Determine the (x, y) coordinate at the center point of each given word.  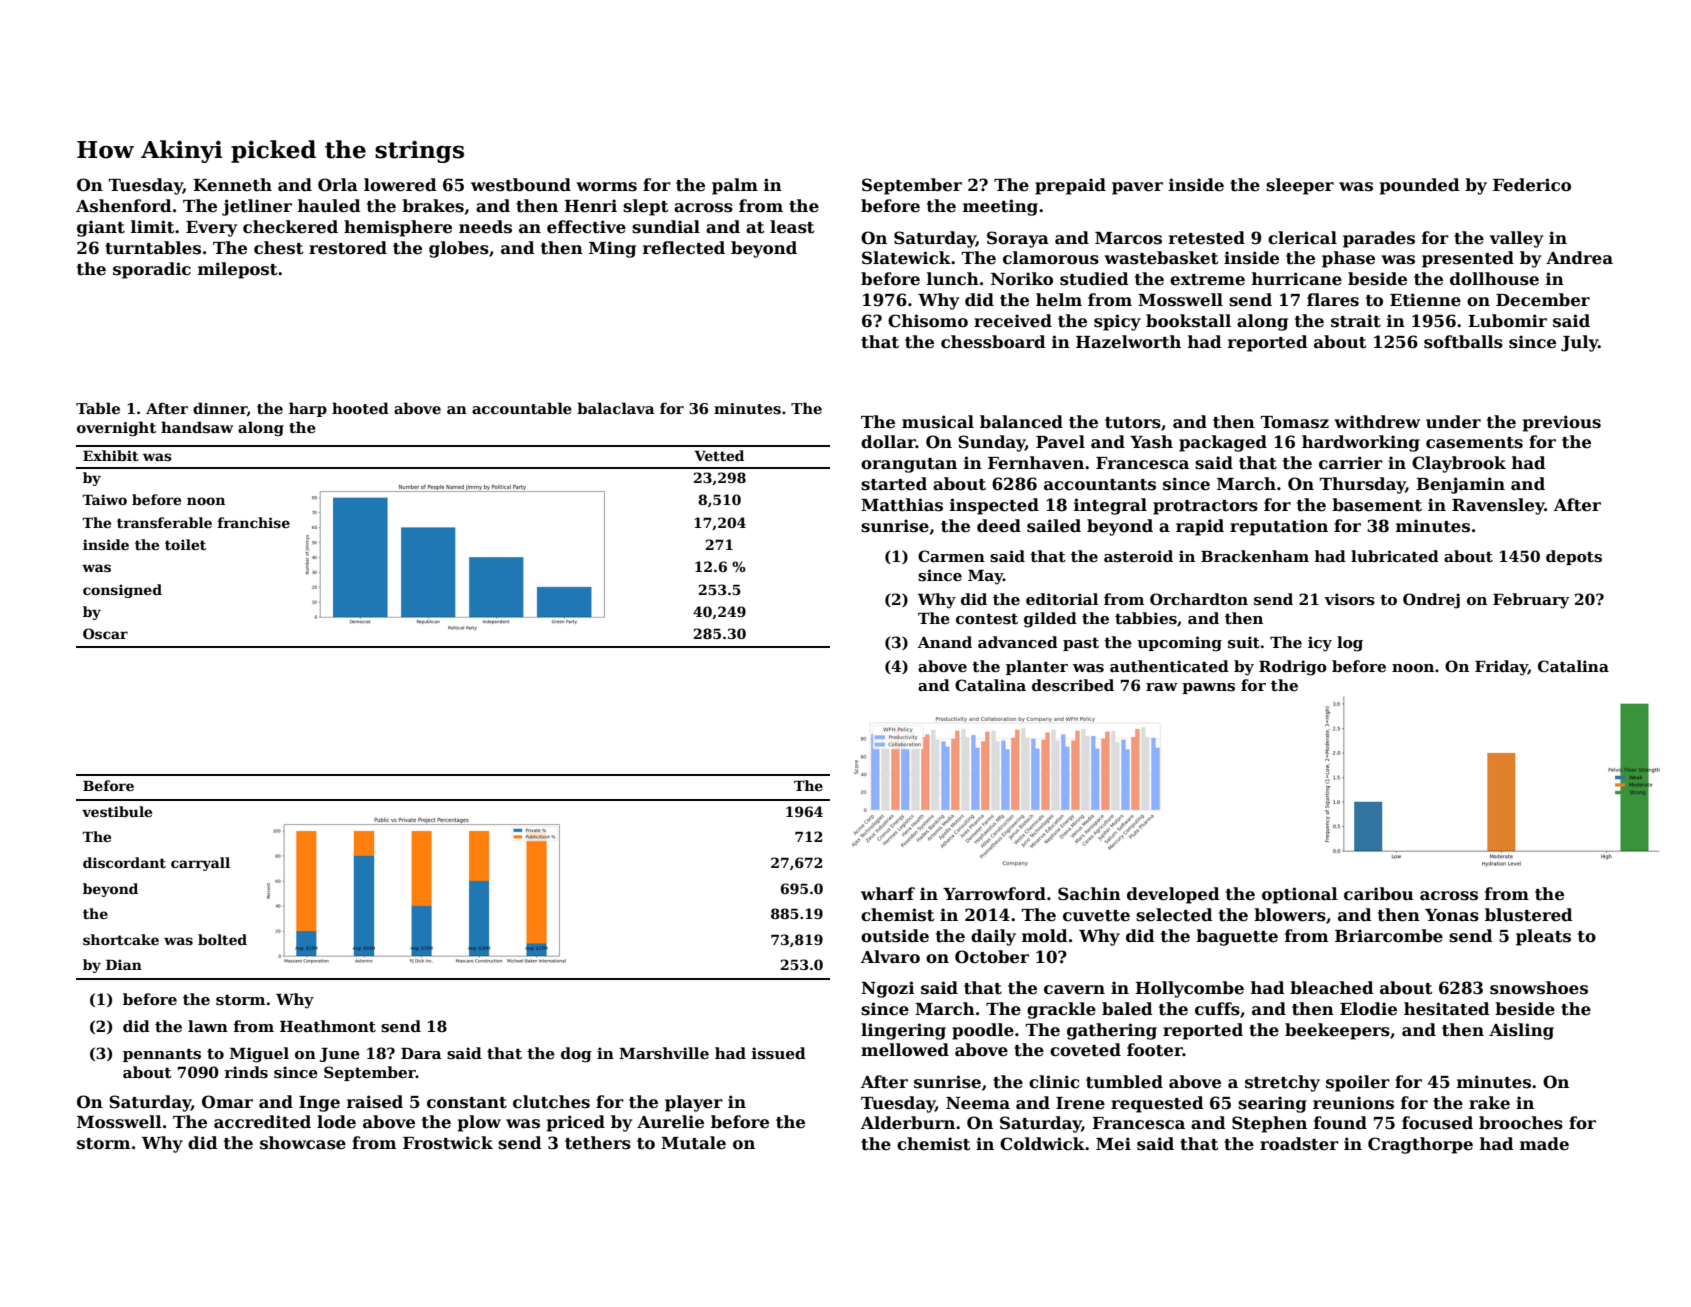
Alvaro (890, 957)
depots (1574, 557)
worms (606, 187)
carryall (200, 864)
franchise (253, 522)
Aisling (1521, 1031)
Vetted (719, 455)
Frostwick (448, 1143)
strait (1356, 321)
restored (348, 248)
